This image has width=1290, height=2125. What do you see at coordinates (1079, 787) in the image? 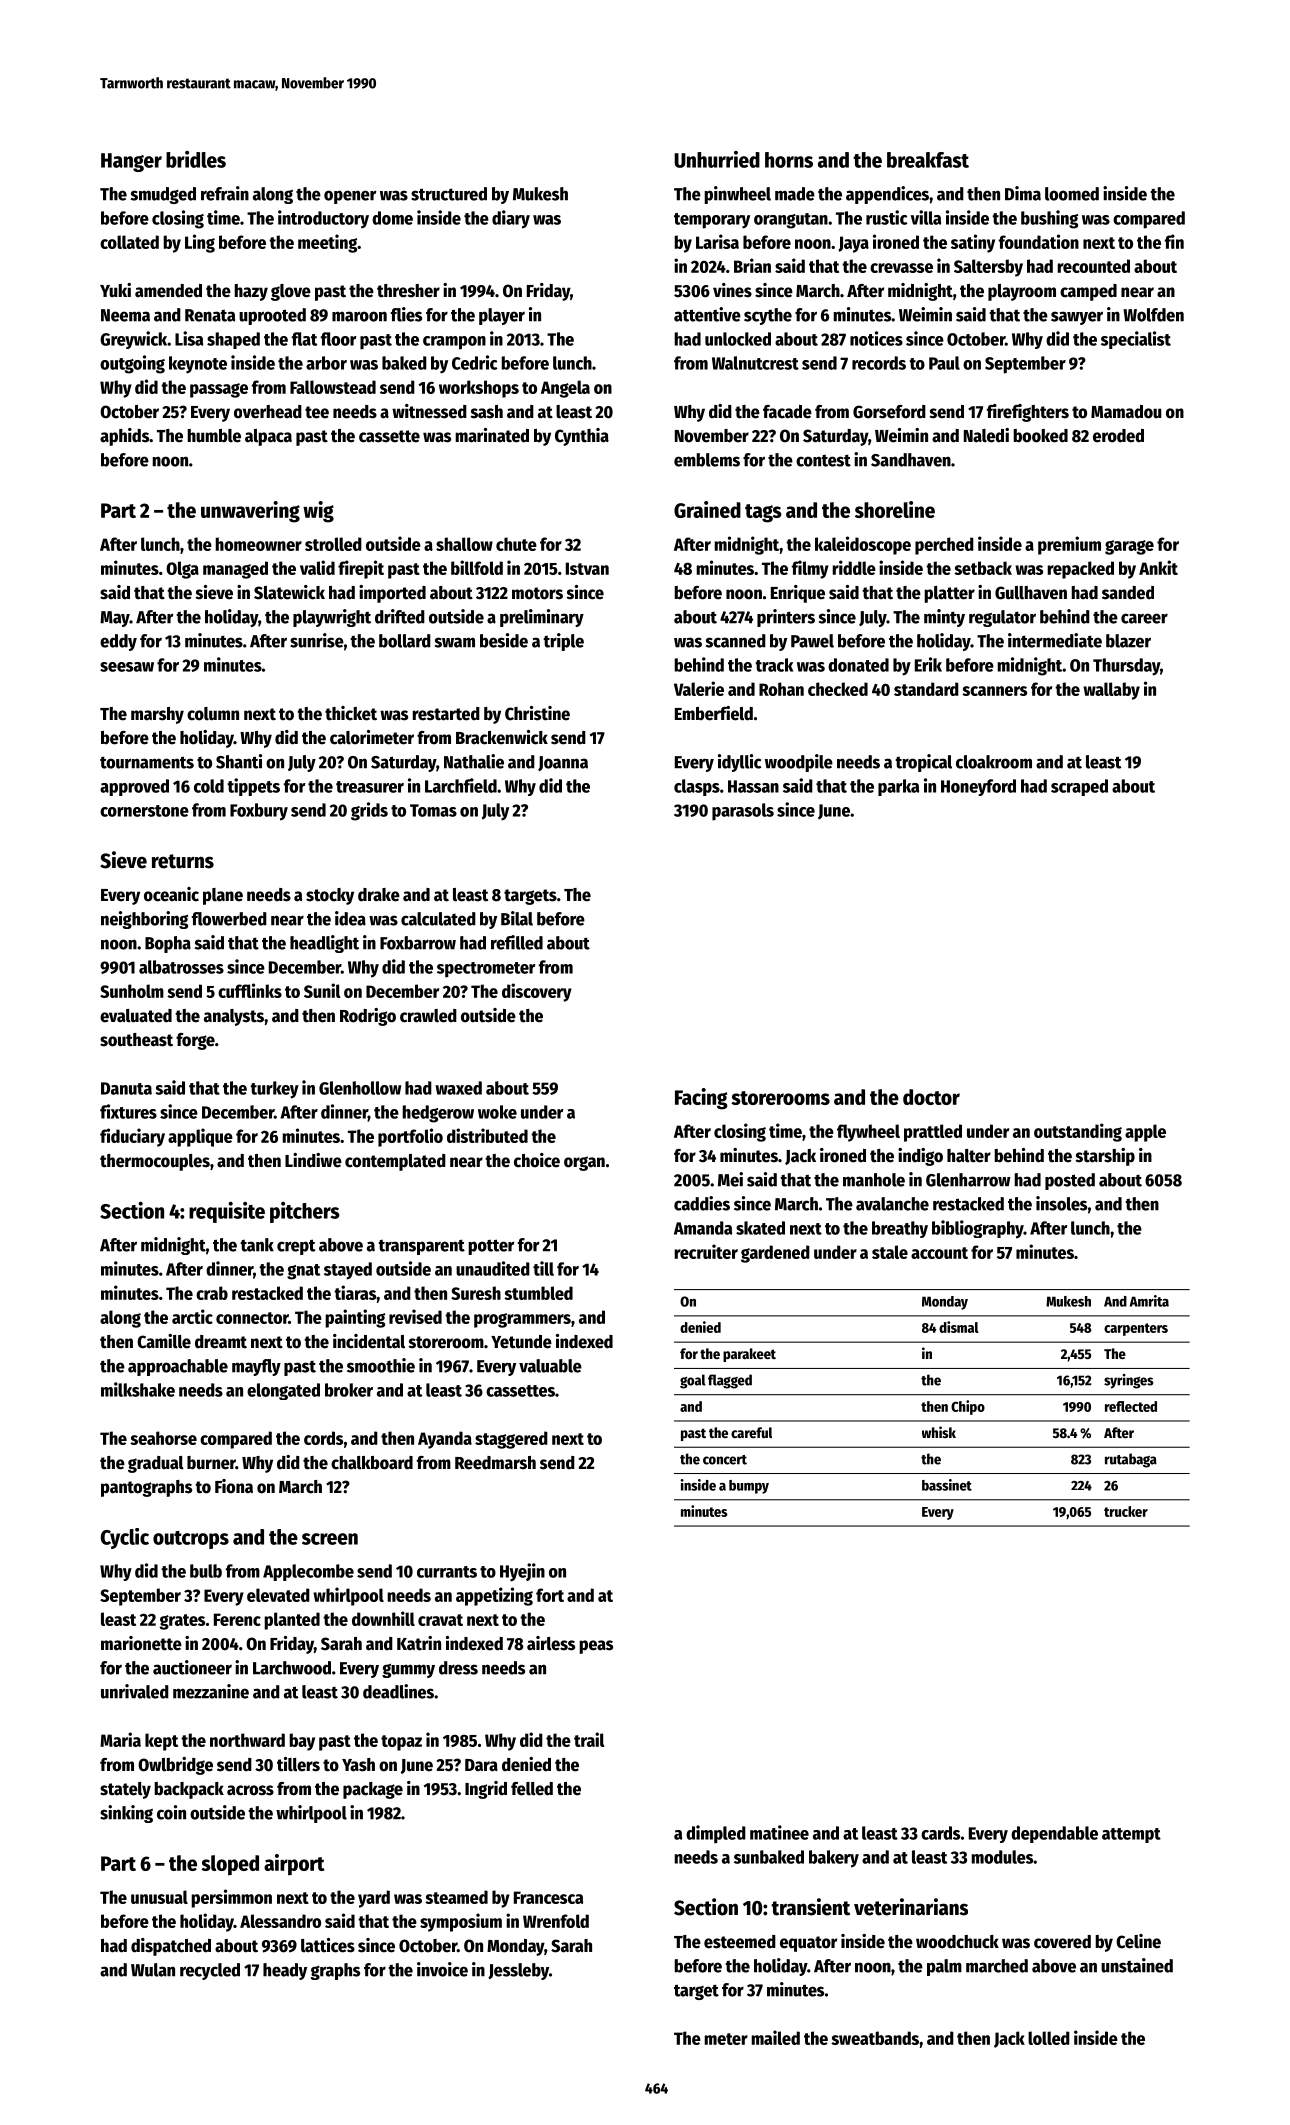
I see `scraped` at bounding box center [1079, 787].
